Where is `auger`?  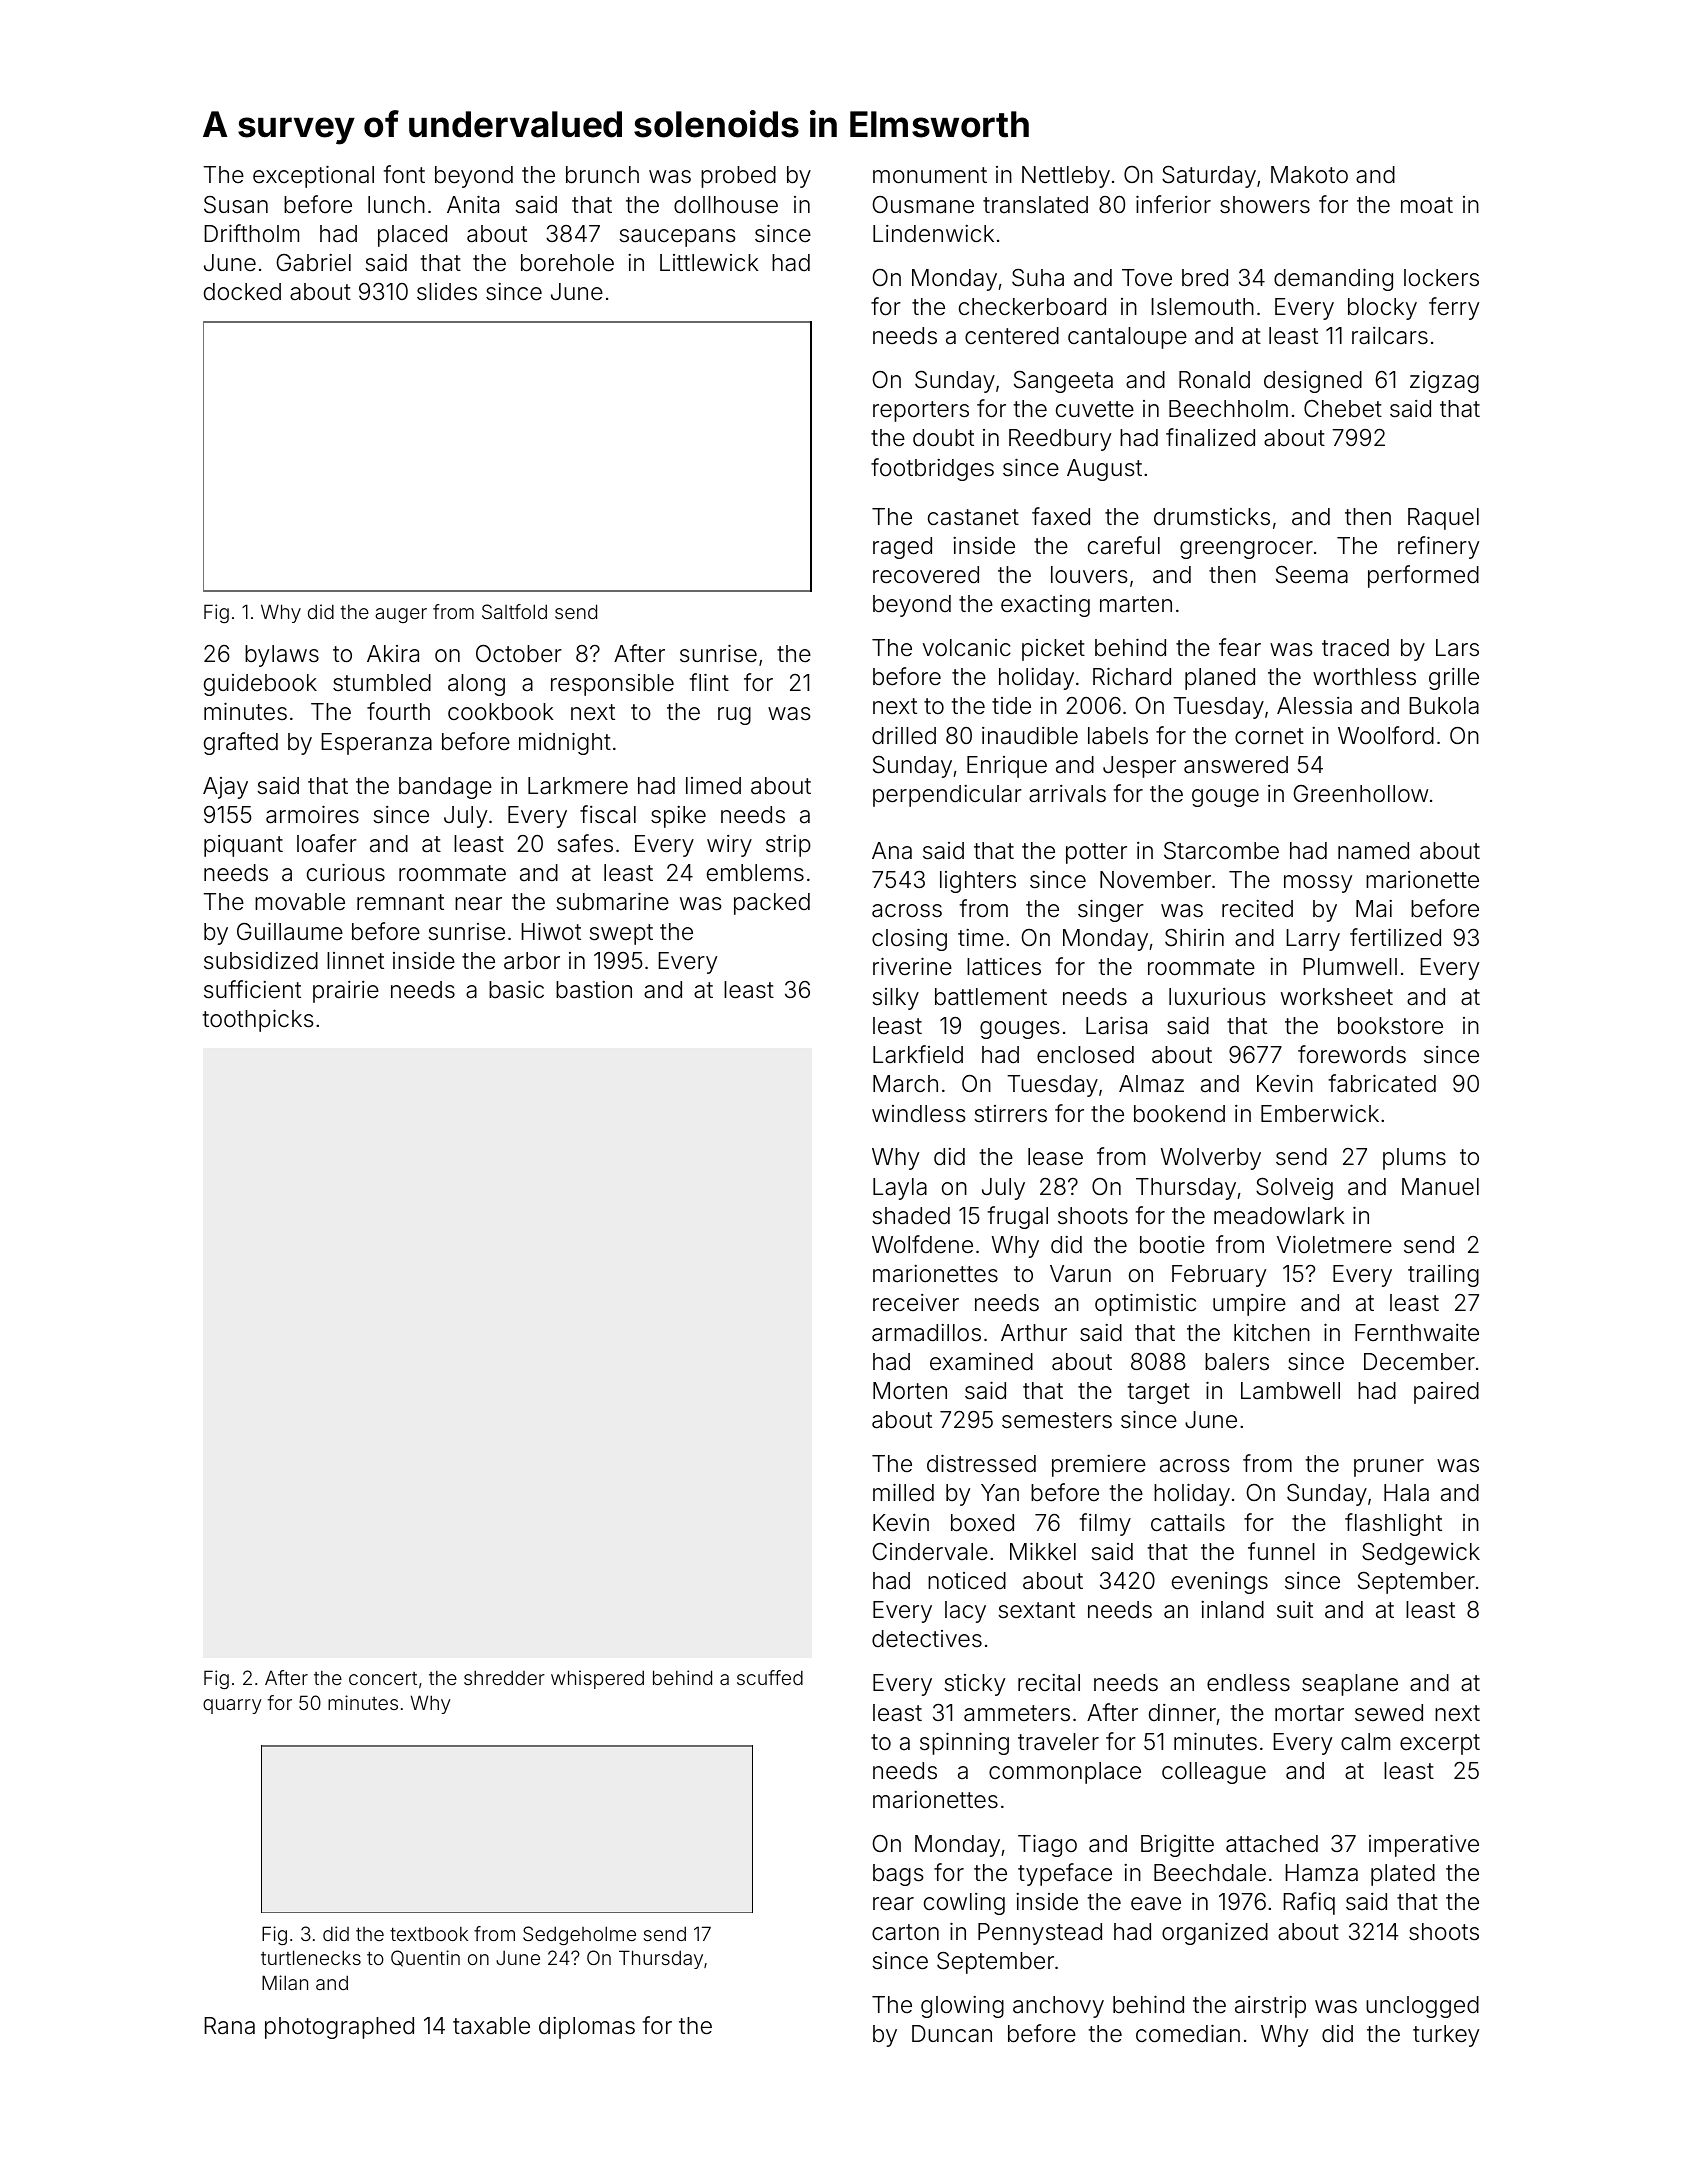
auger is located at coordinates (401, 615).
